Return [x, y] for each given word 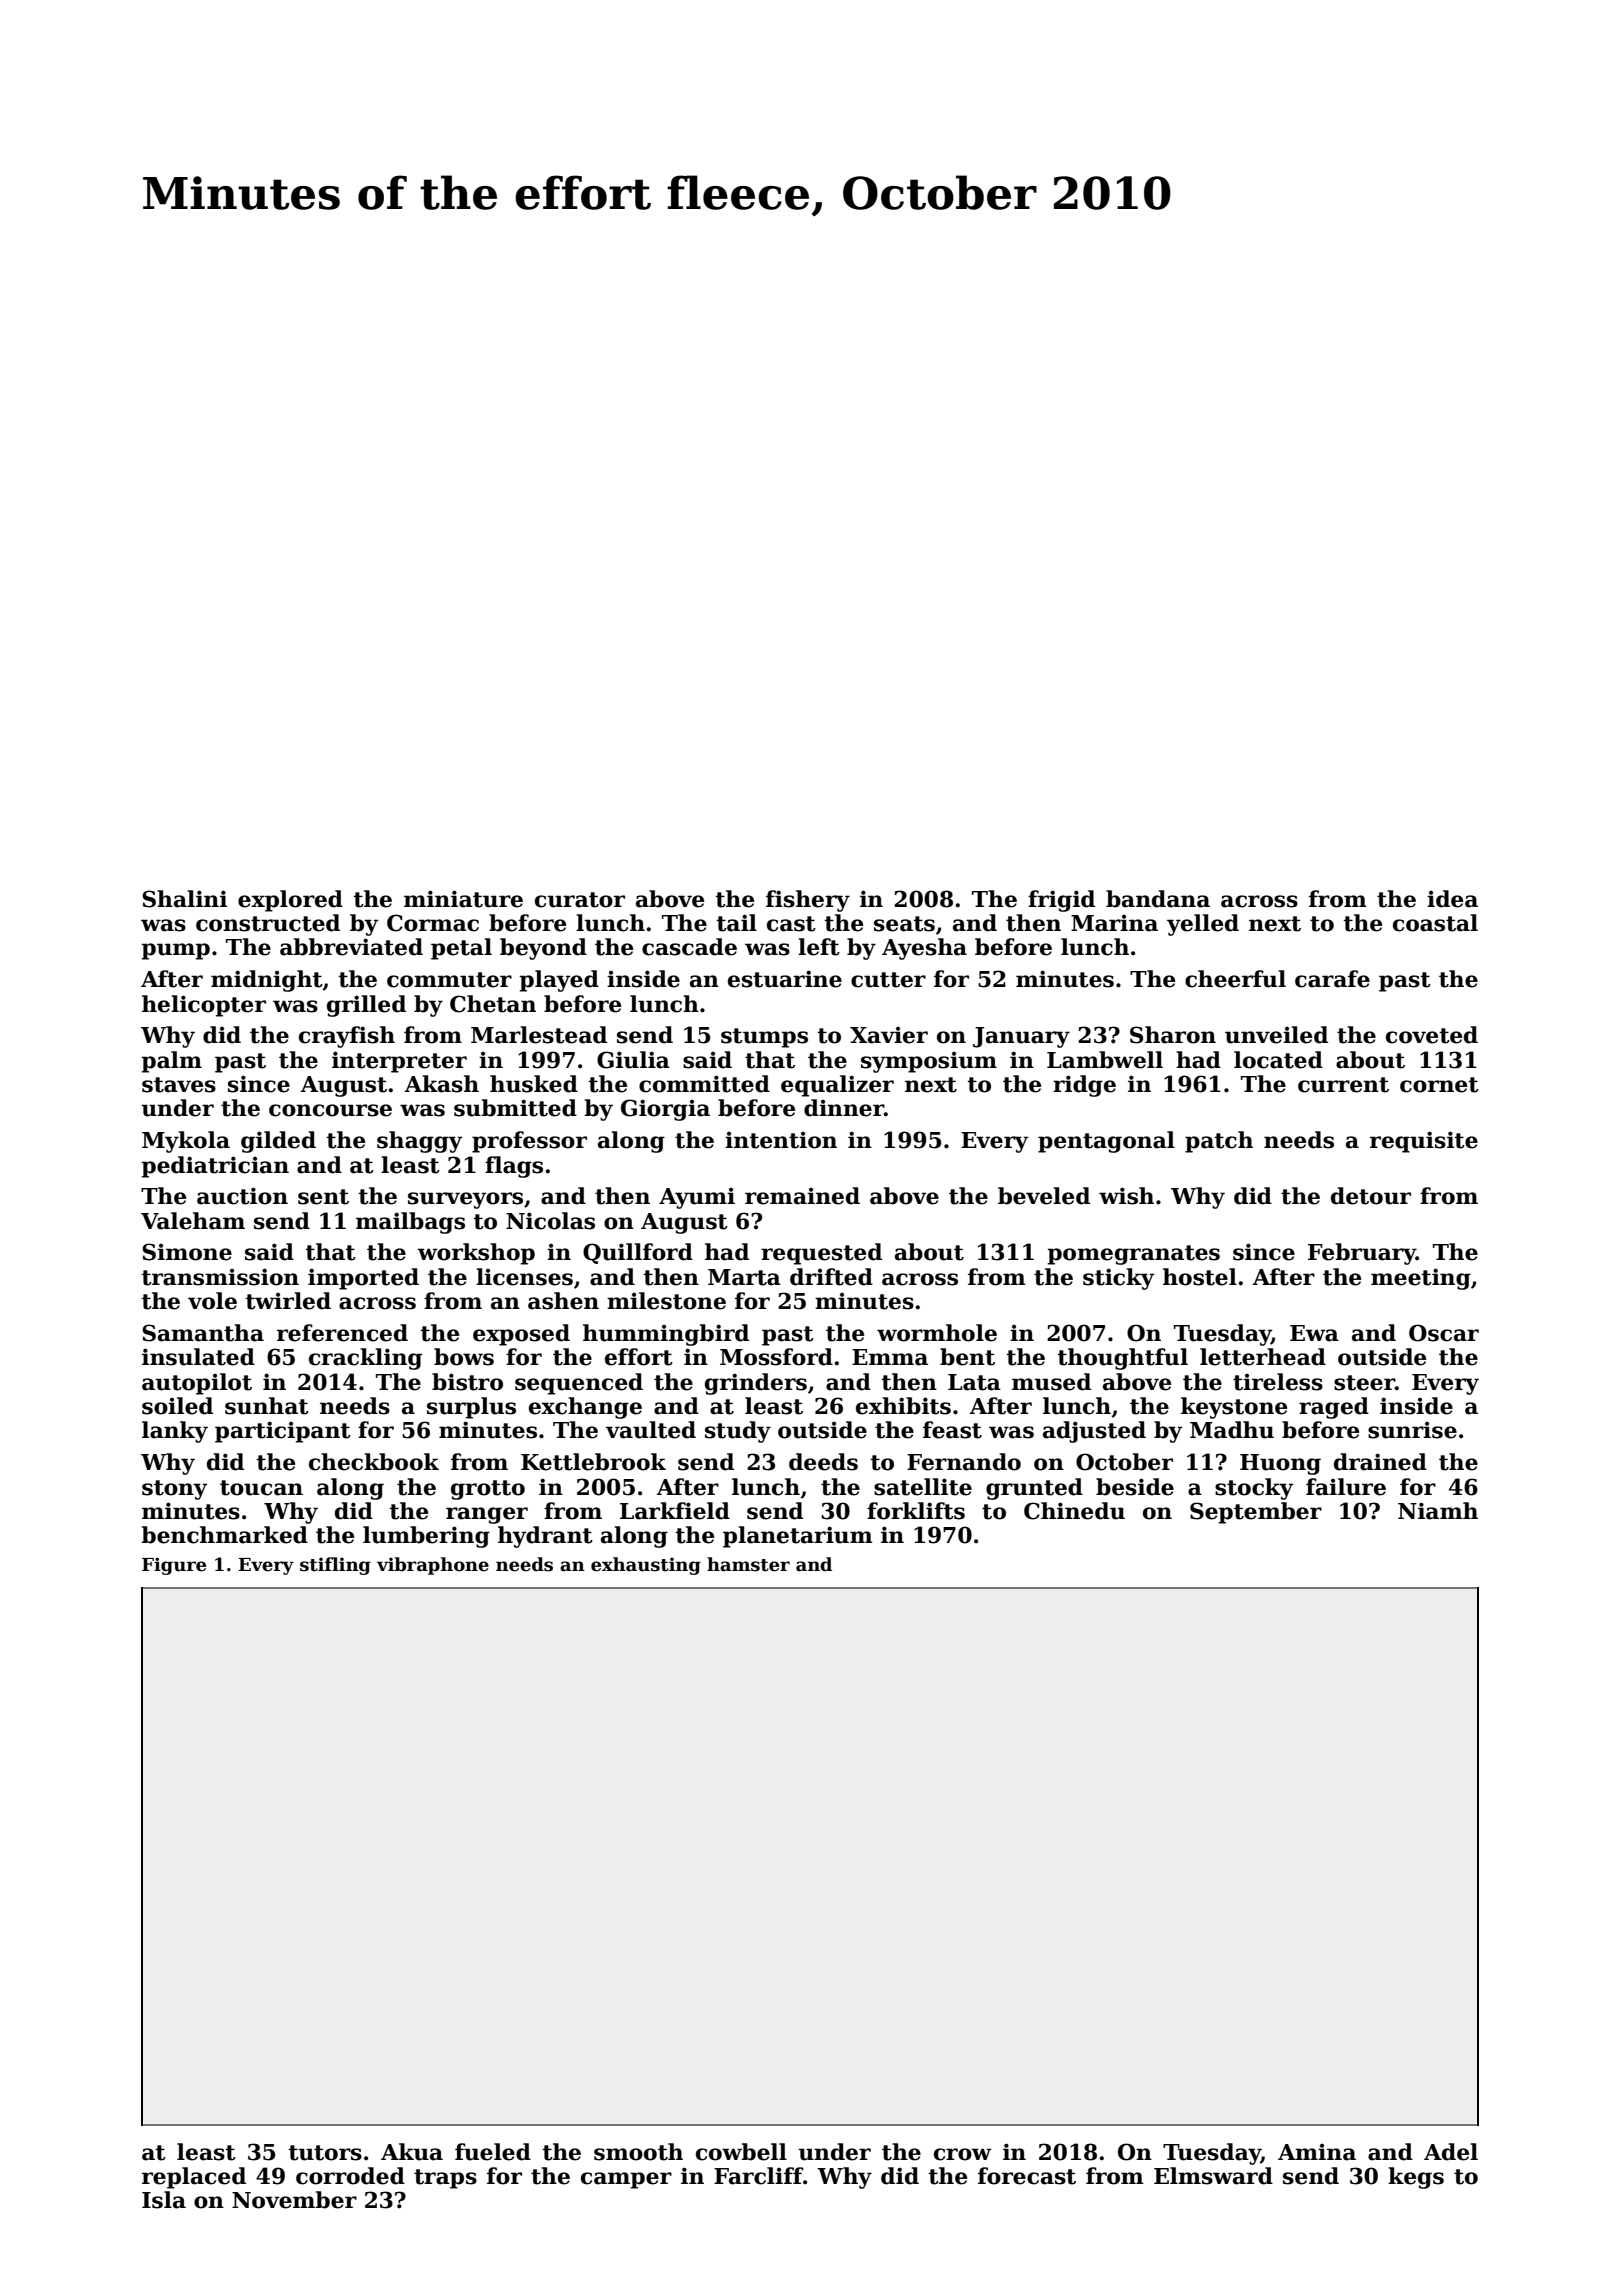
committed [704, 1084]
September [1256, 1513]
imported [363, 1279]
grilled [366, 1006]
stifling [335, 1566]
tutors [325, 2153]
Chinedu [1074, 1511]
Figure [174, 1566]
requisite [1424, 1142]
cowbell [741, 2152]
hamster [748, 1564]
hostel [1200, 1277]
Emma [890, 1357]
